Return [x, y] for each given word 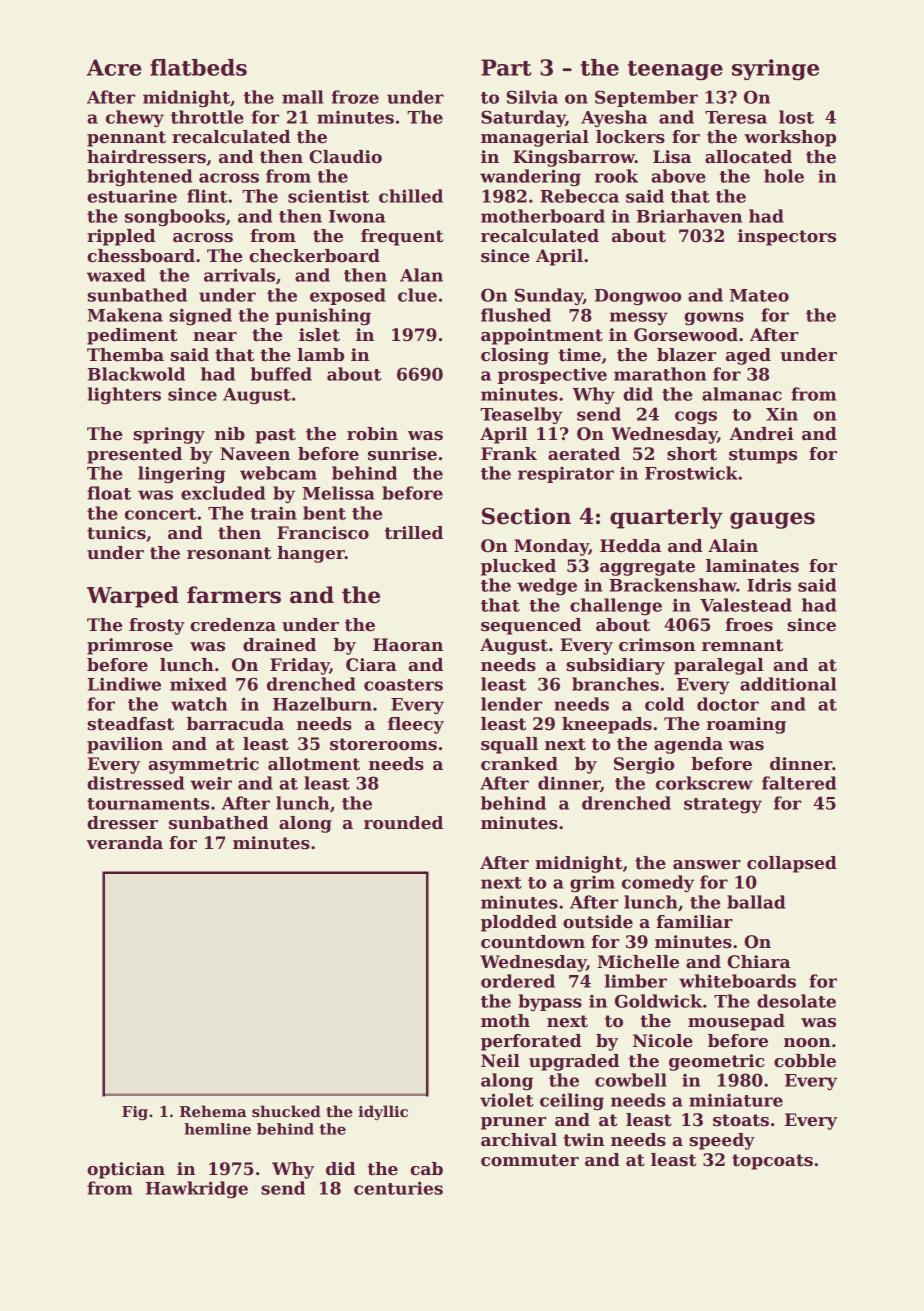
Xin [782, 414]
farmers [234, 595]
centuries [398, 1188]
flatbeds [198, 67]
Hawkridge [197, 1189]
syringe [775, 69]
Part [506, 67]
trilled [414, 533]
